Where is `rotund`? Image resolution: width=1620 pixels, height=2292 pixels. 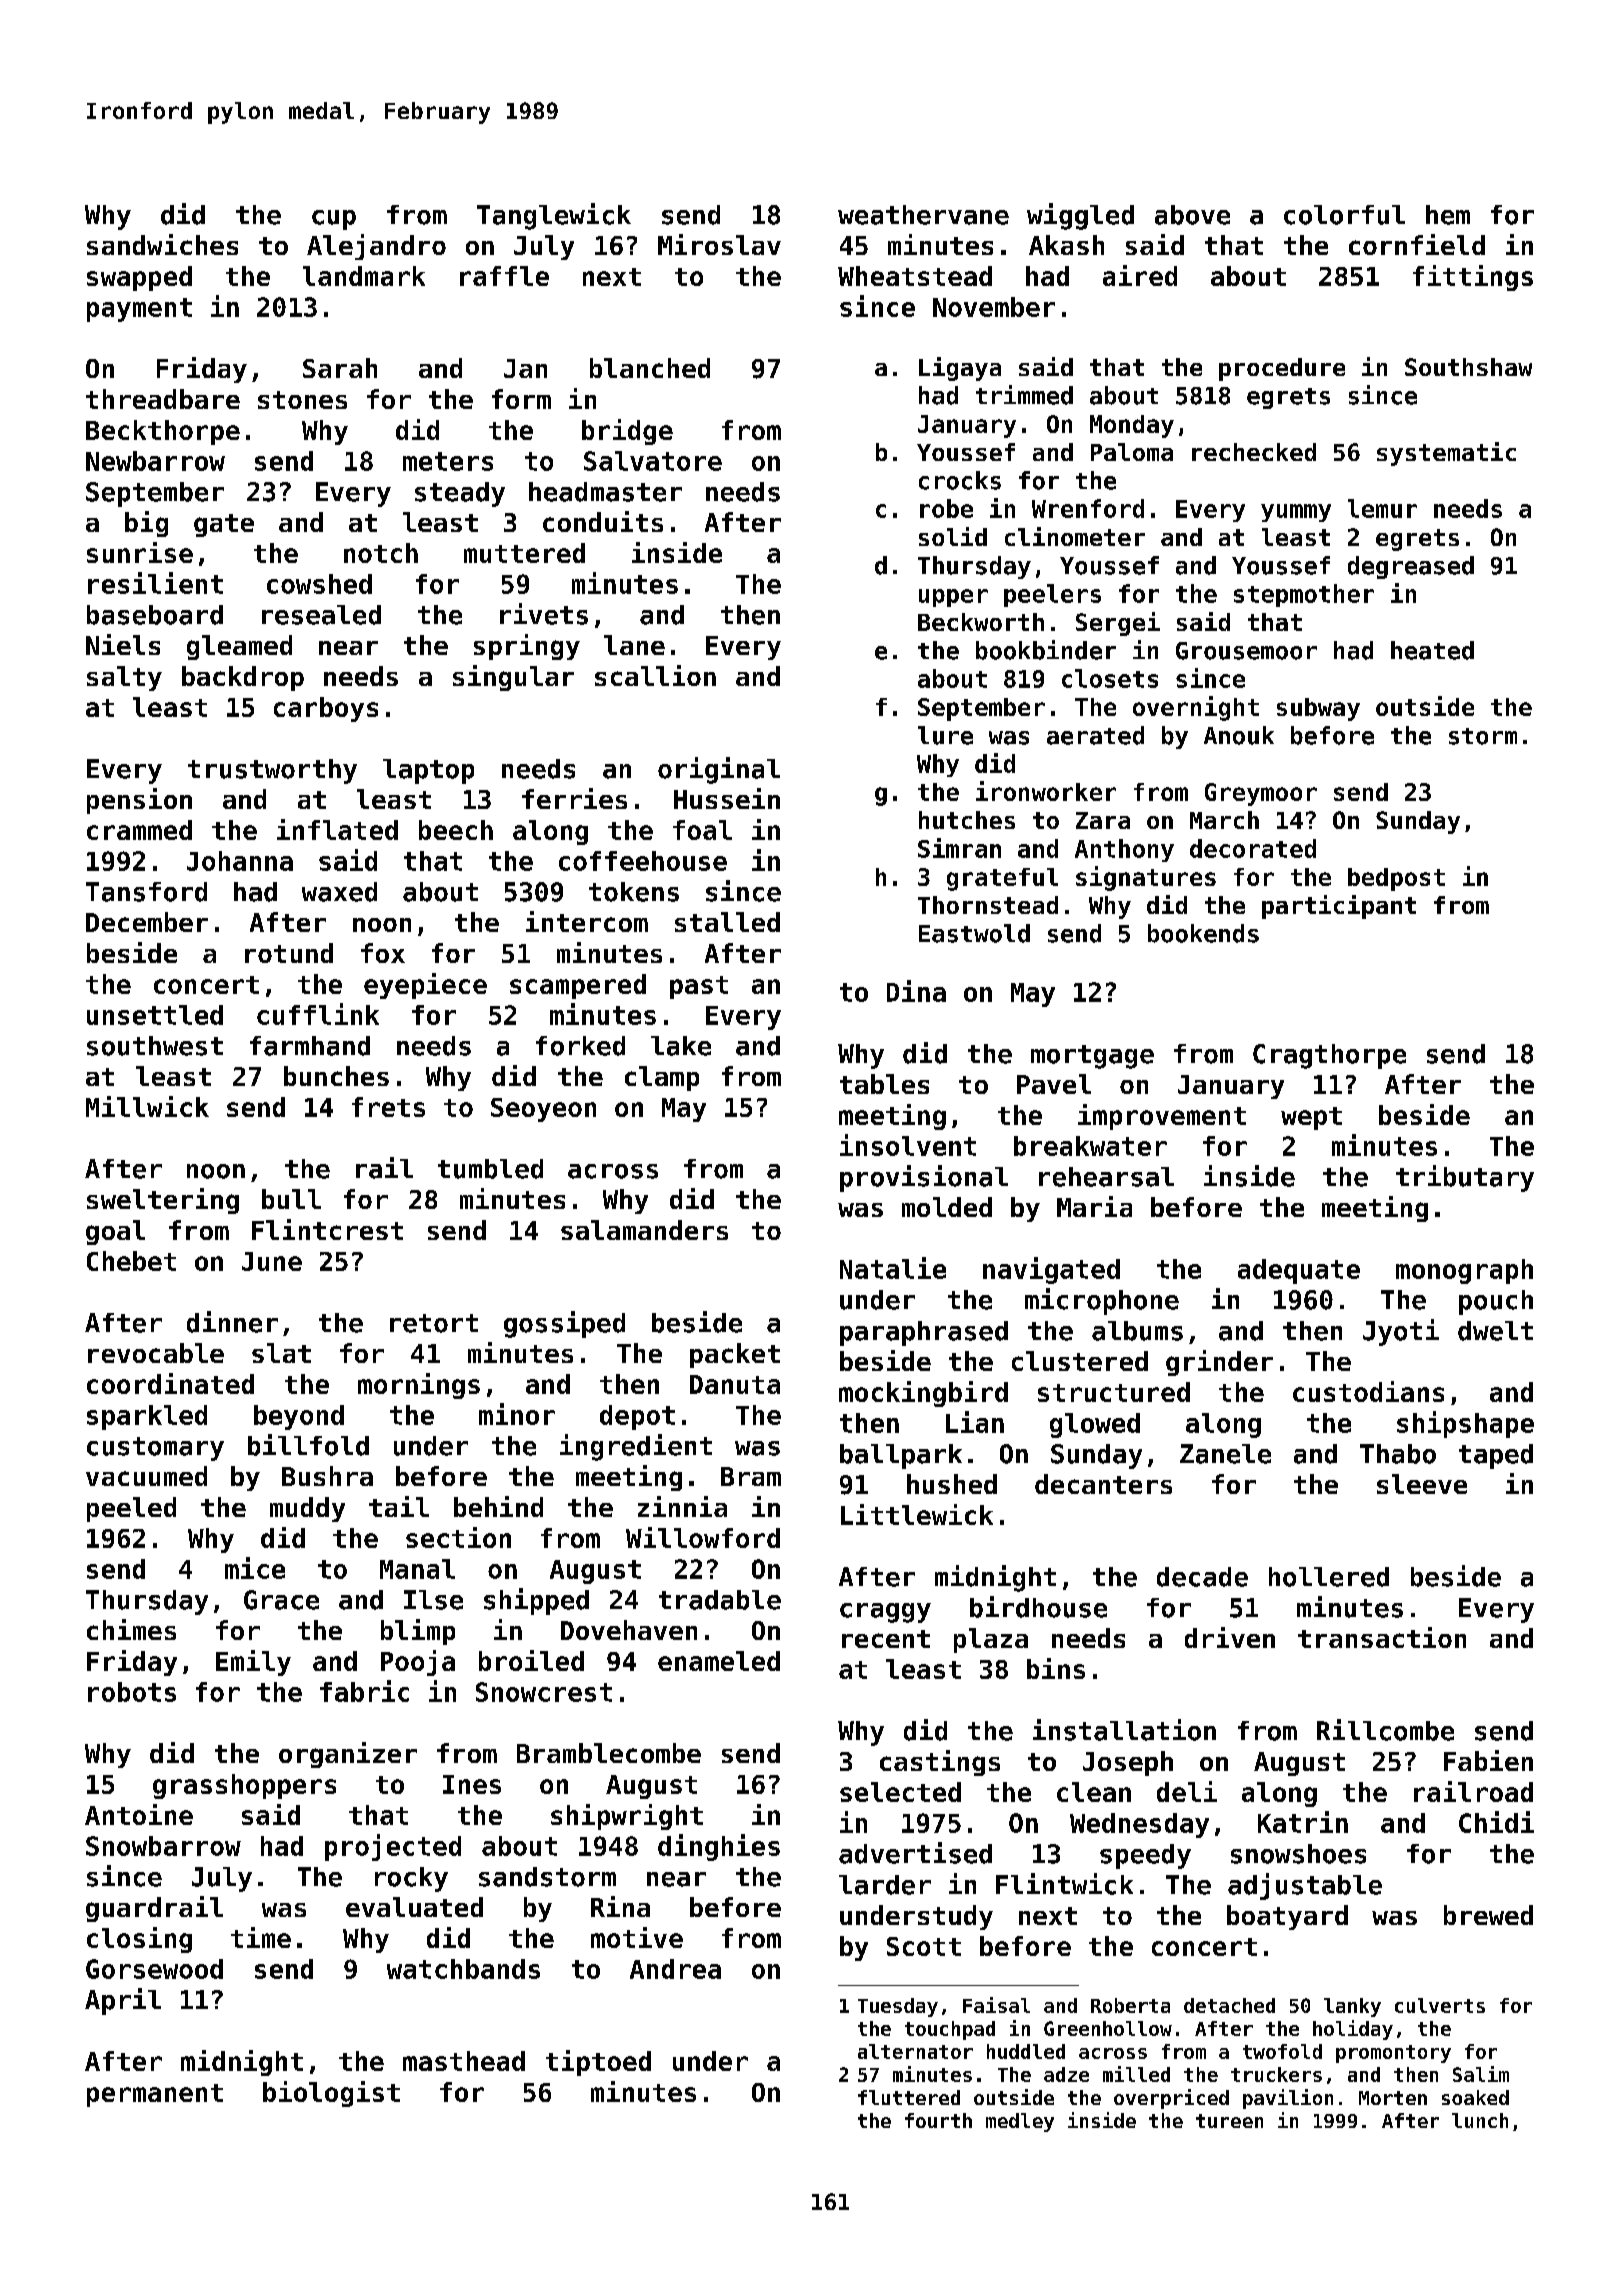
rotund is located at coordinates (289, 953).
